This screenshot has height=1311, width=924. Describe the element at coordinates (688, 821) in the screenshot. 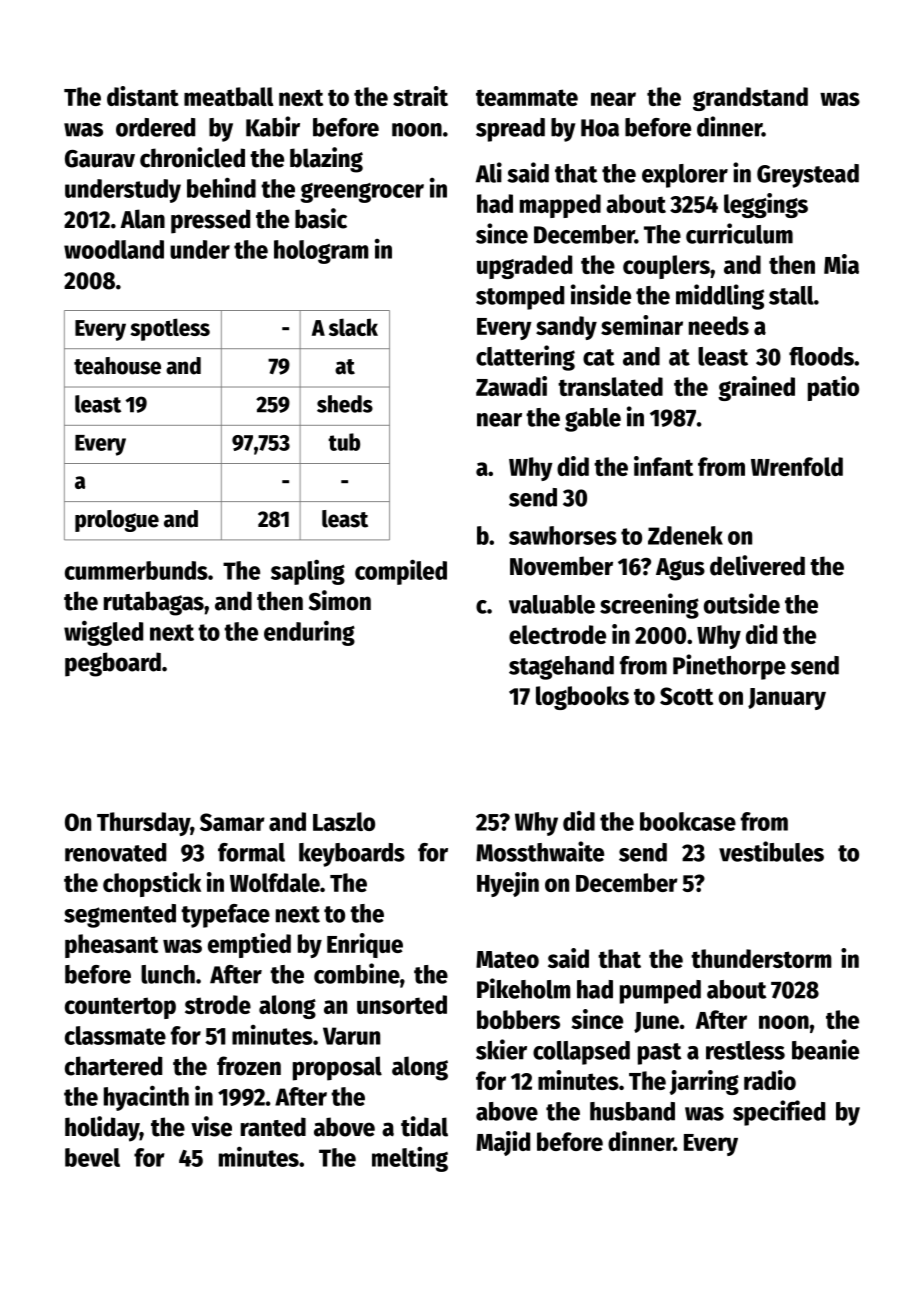

I see `bookcase` at that location.
